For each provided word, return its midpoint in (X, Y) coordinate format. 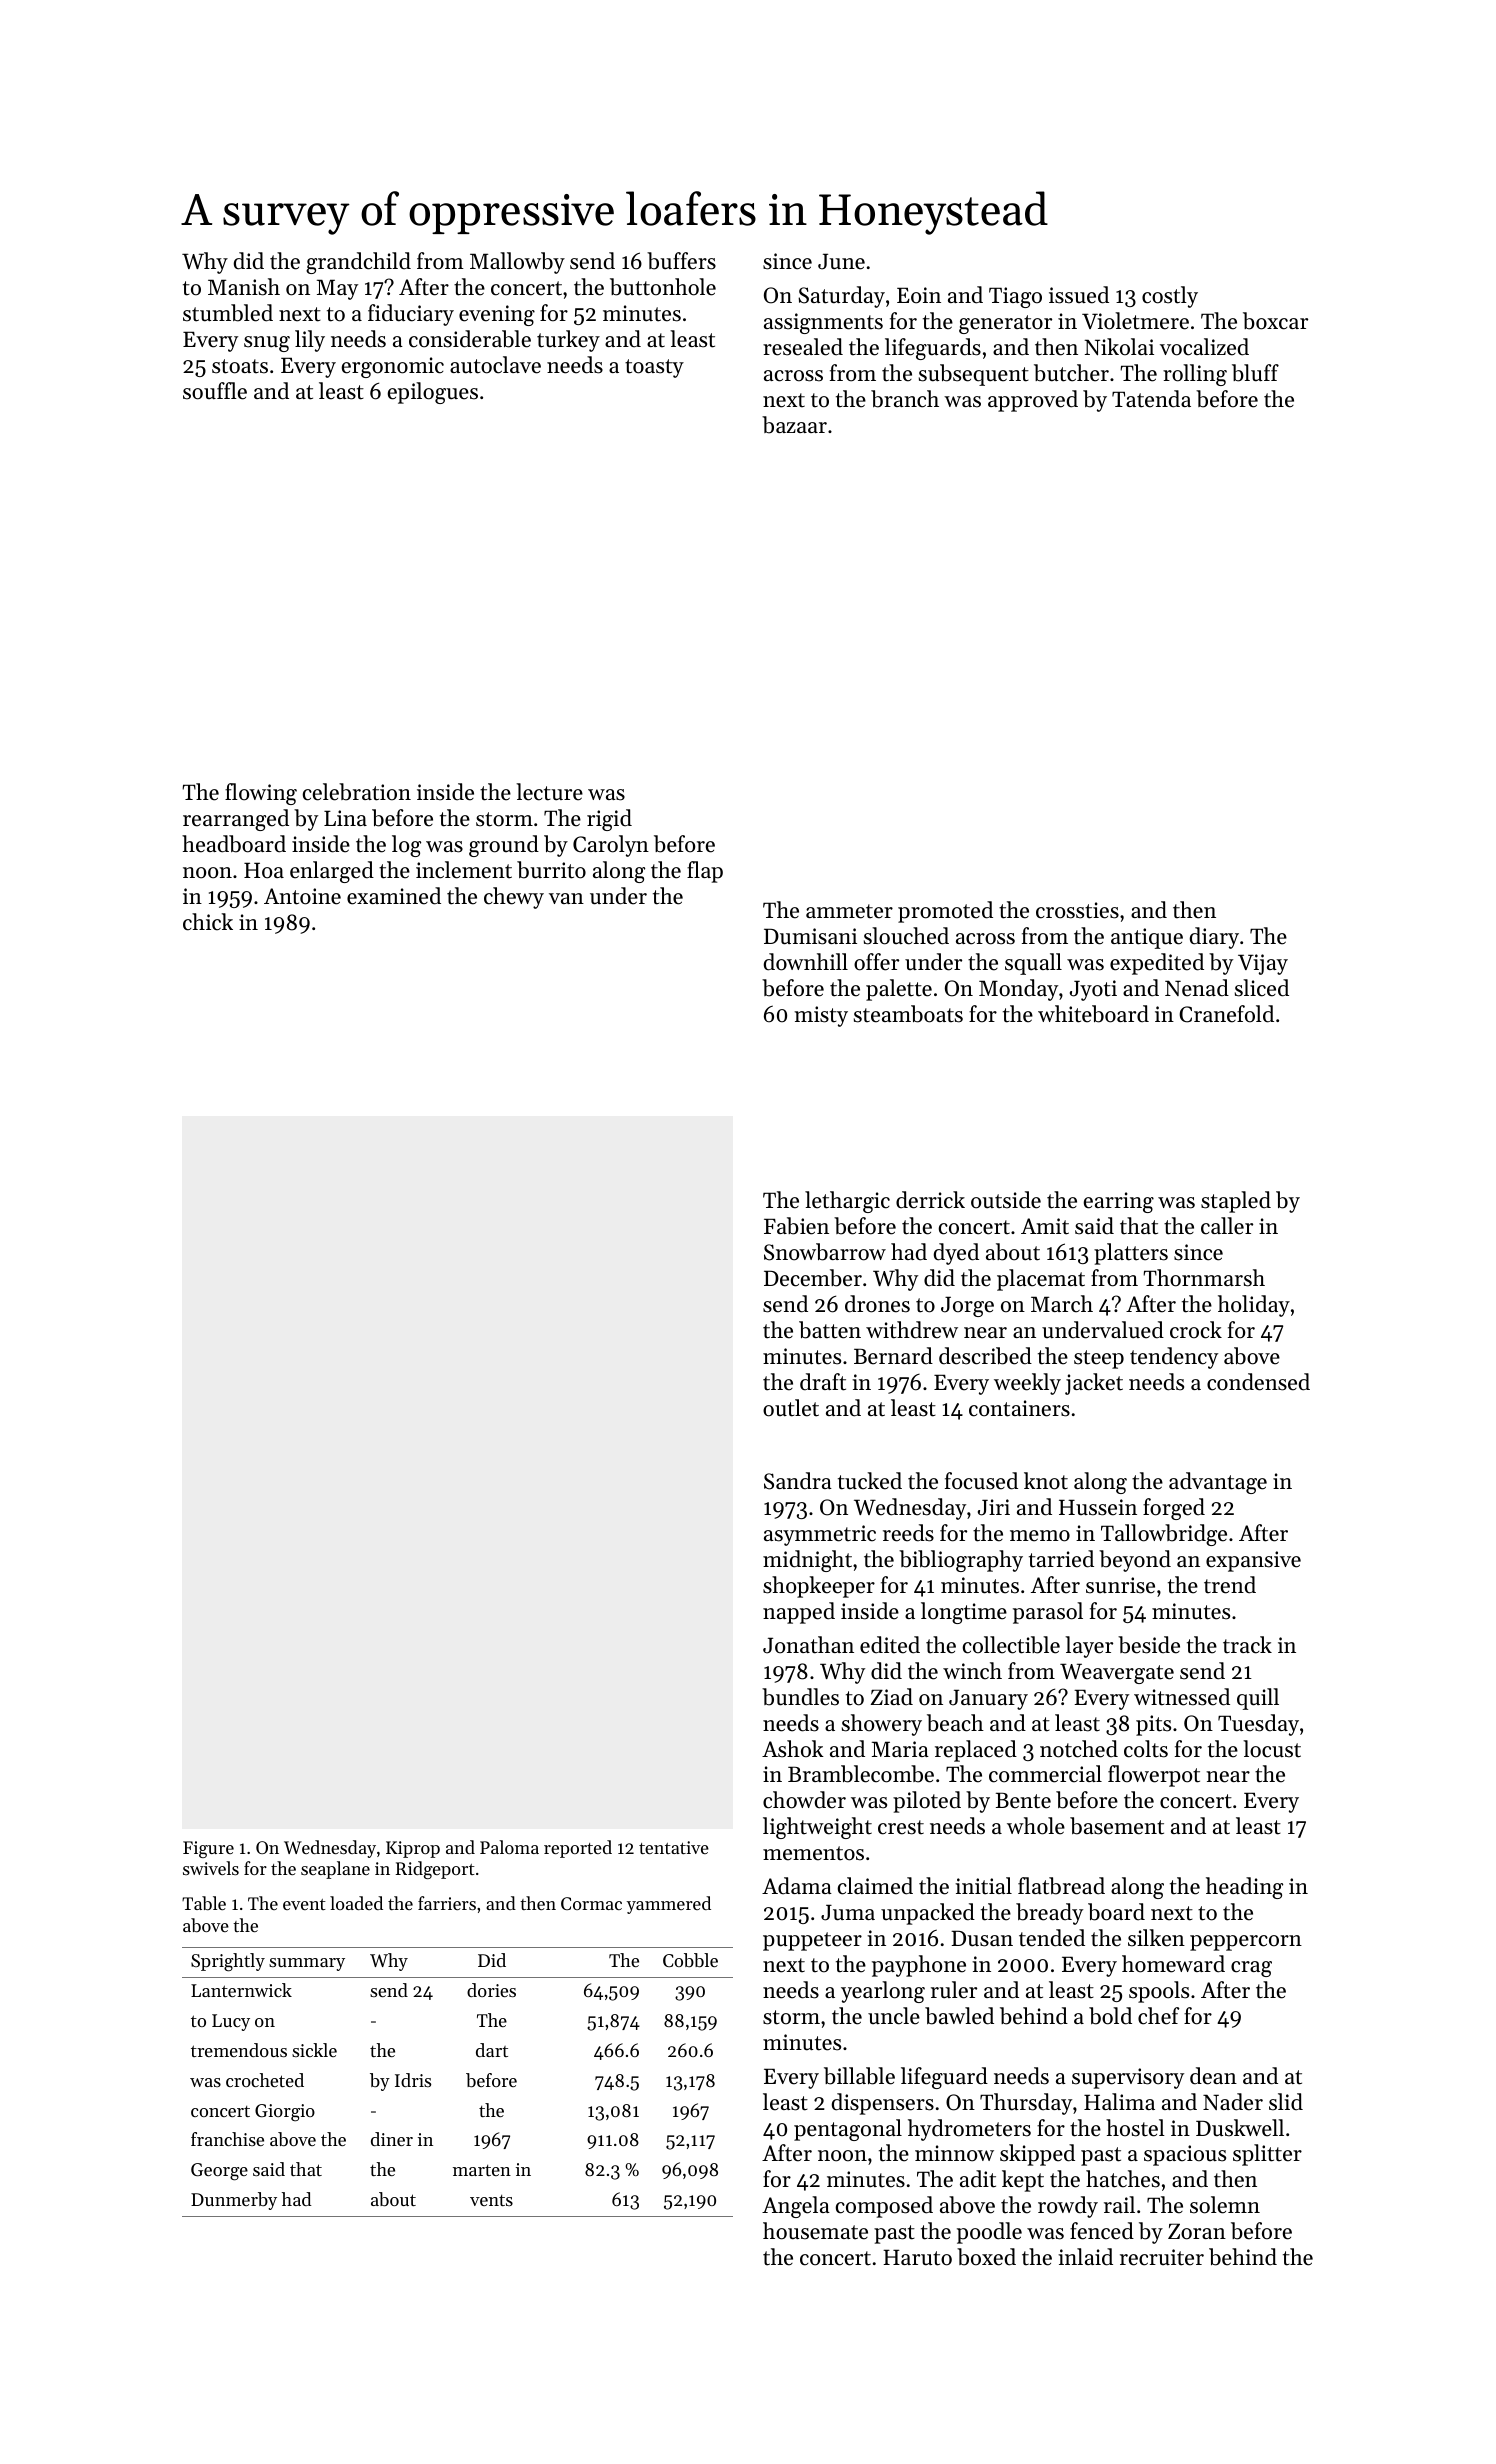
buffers (681, 261)
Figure (208, 1849)
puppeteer (812, 1941)
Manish (244, 287)
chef (1158, 2016)
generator (1005, 324)
